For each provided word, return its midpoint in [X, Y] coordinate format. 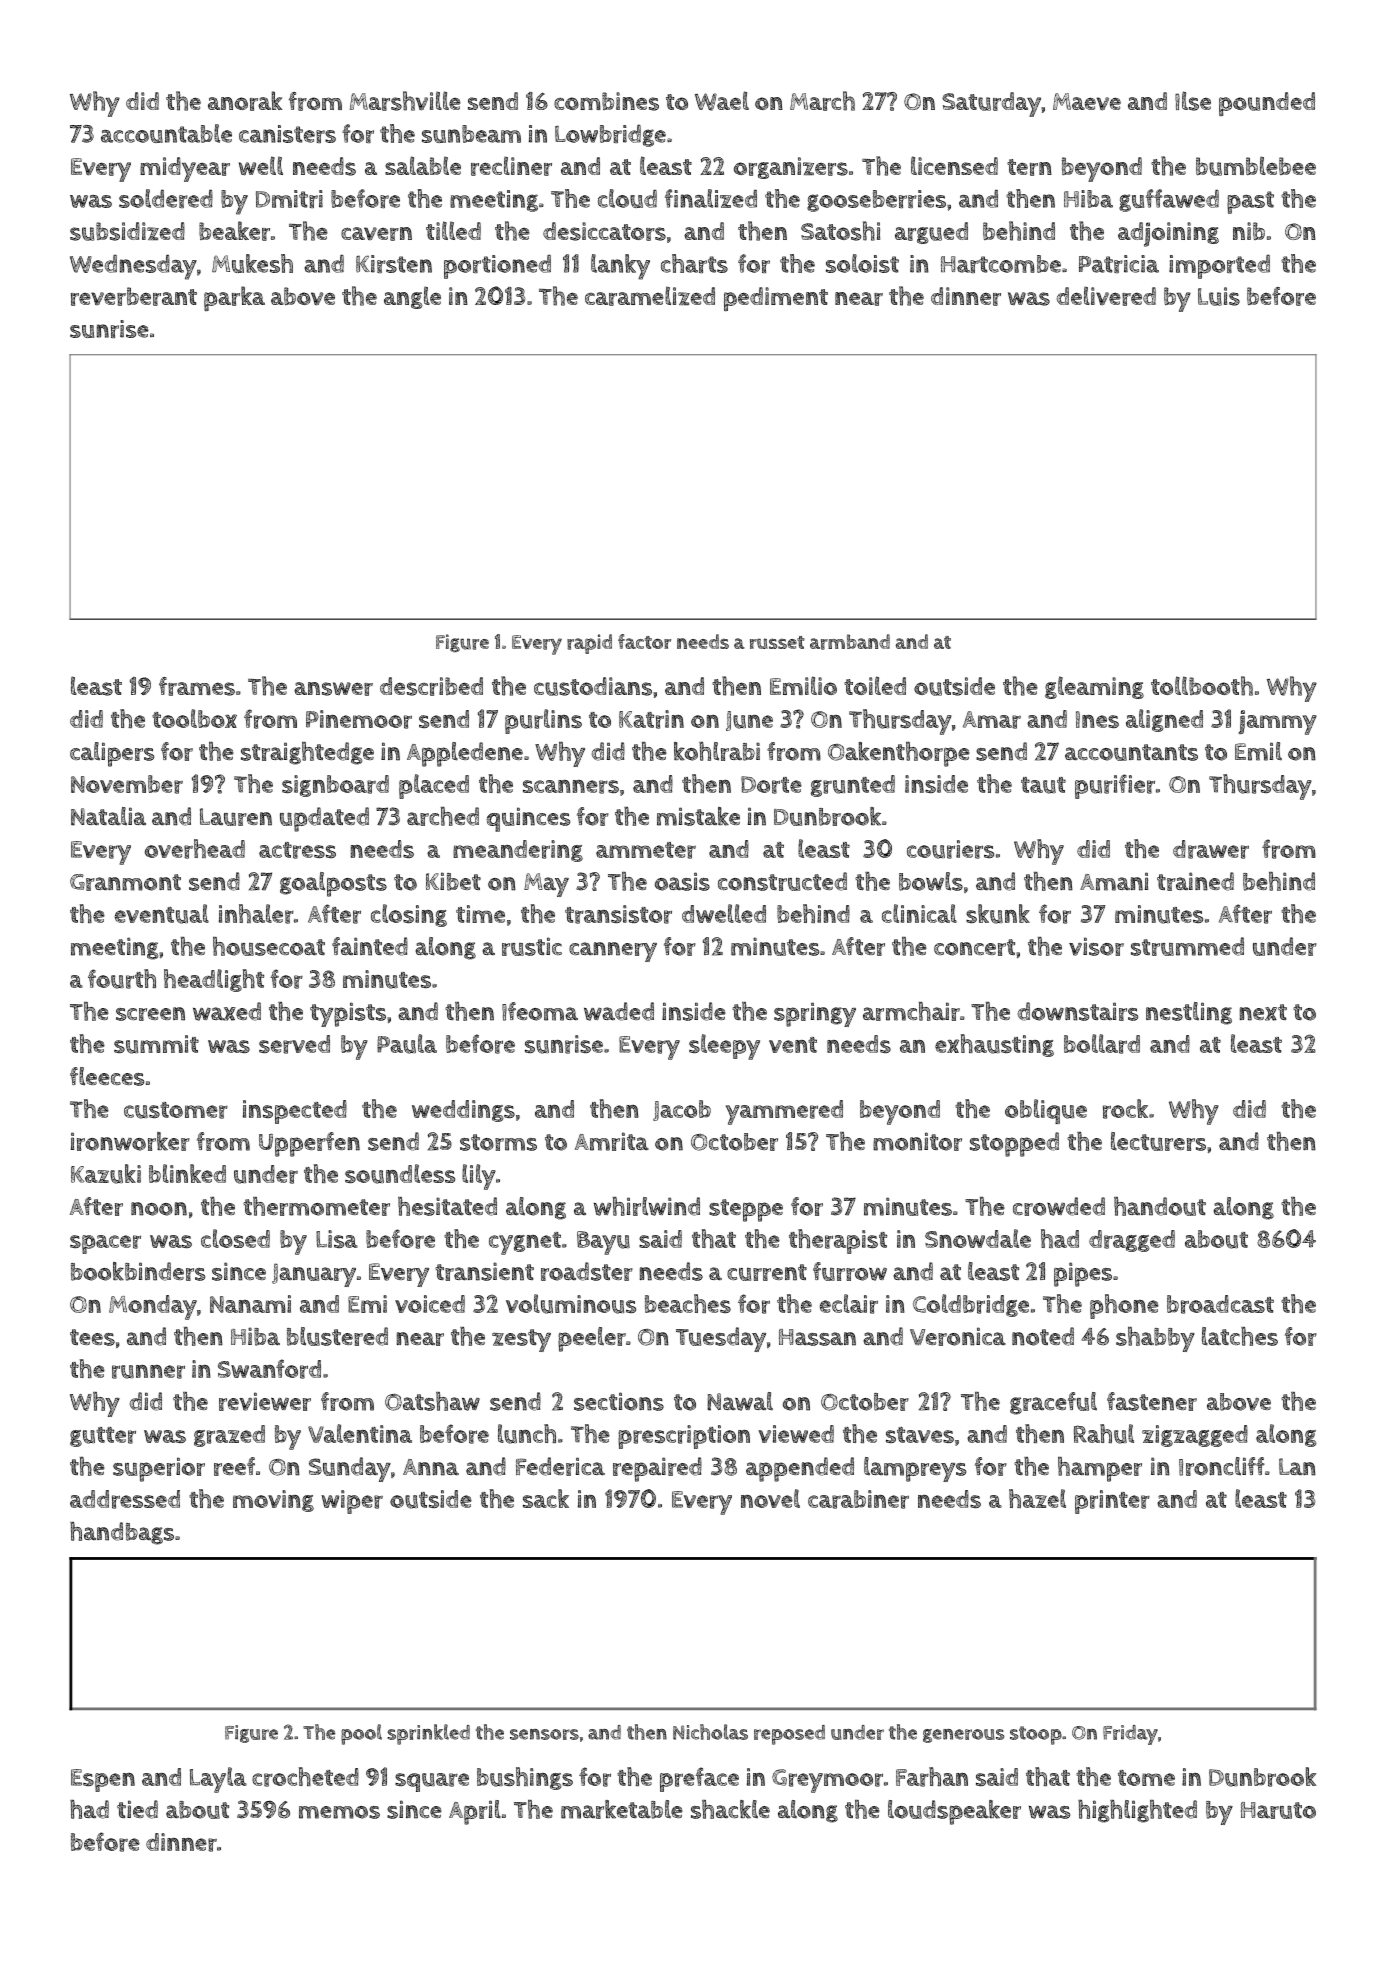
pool [361, 1734]
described [431, 686]
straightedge [307, 753]
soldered [166, 198]
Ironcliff [1222, 1466]
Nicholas [710, 1732]
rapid [589, 644]
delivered [1106, 296]
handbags [122, 1533]
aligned [1164, 720]
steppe [746, 1210]
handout [1160, 1206]
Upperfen [309, 1144]
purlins [543, 721]
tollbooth [1202, 686]
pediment [776, 299]
